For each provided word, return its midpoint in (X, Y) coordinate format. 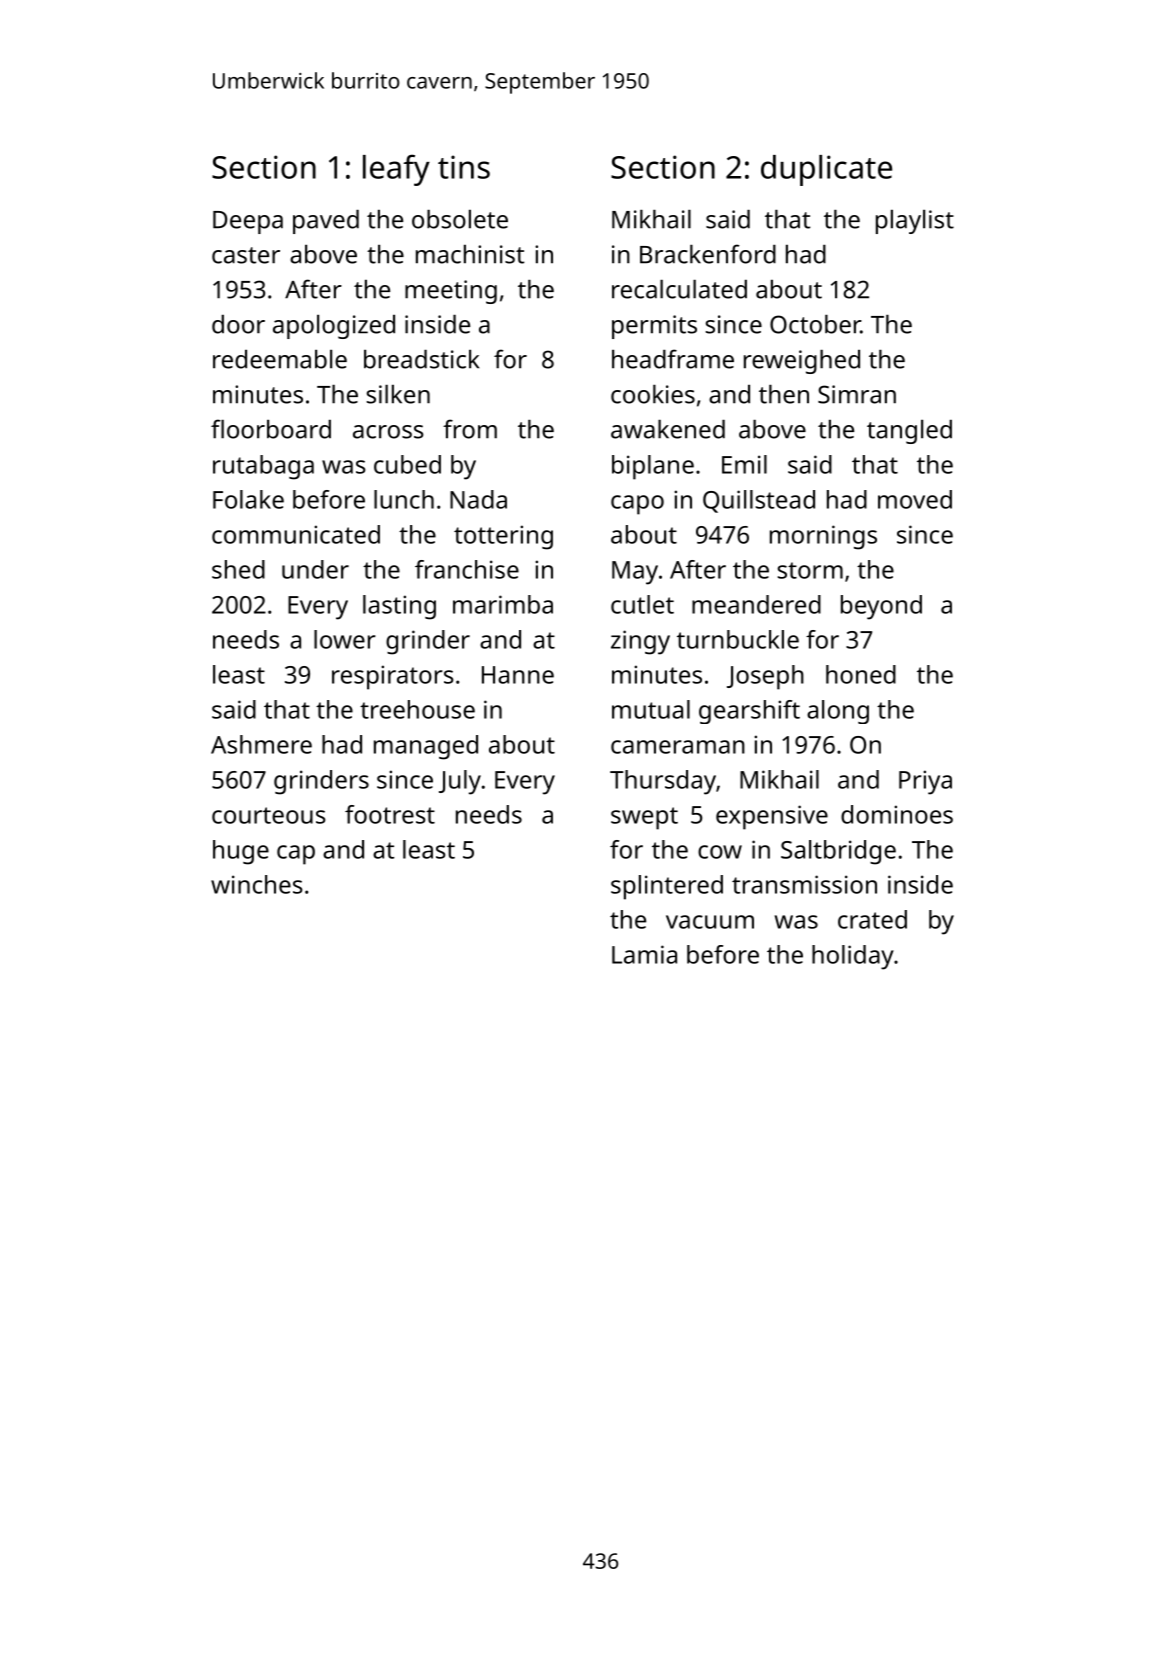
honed (861, 674)
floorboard (271, 429)
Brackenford (708, 254)
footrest (390, 814)
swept (644, 818)
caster (246, 255)
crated (872, 919)
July (460, 782)
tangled (909, 432)
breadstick (421, 359)
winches (256, 884)
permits (654, 327)
